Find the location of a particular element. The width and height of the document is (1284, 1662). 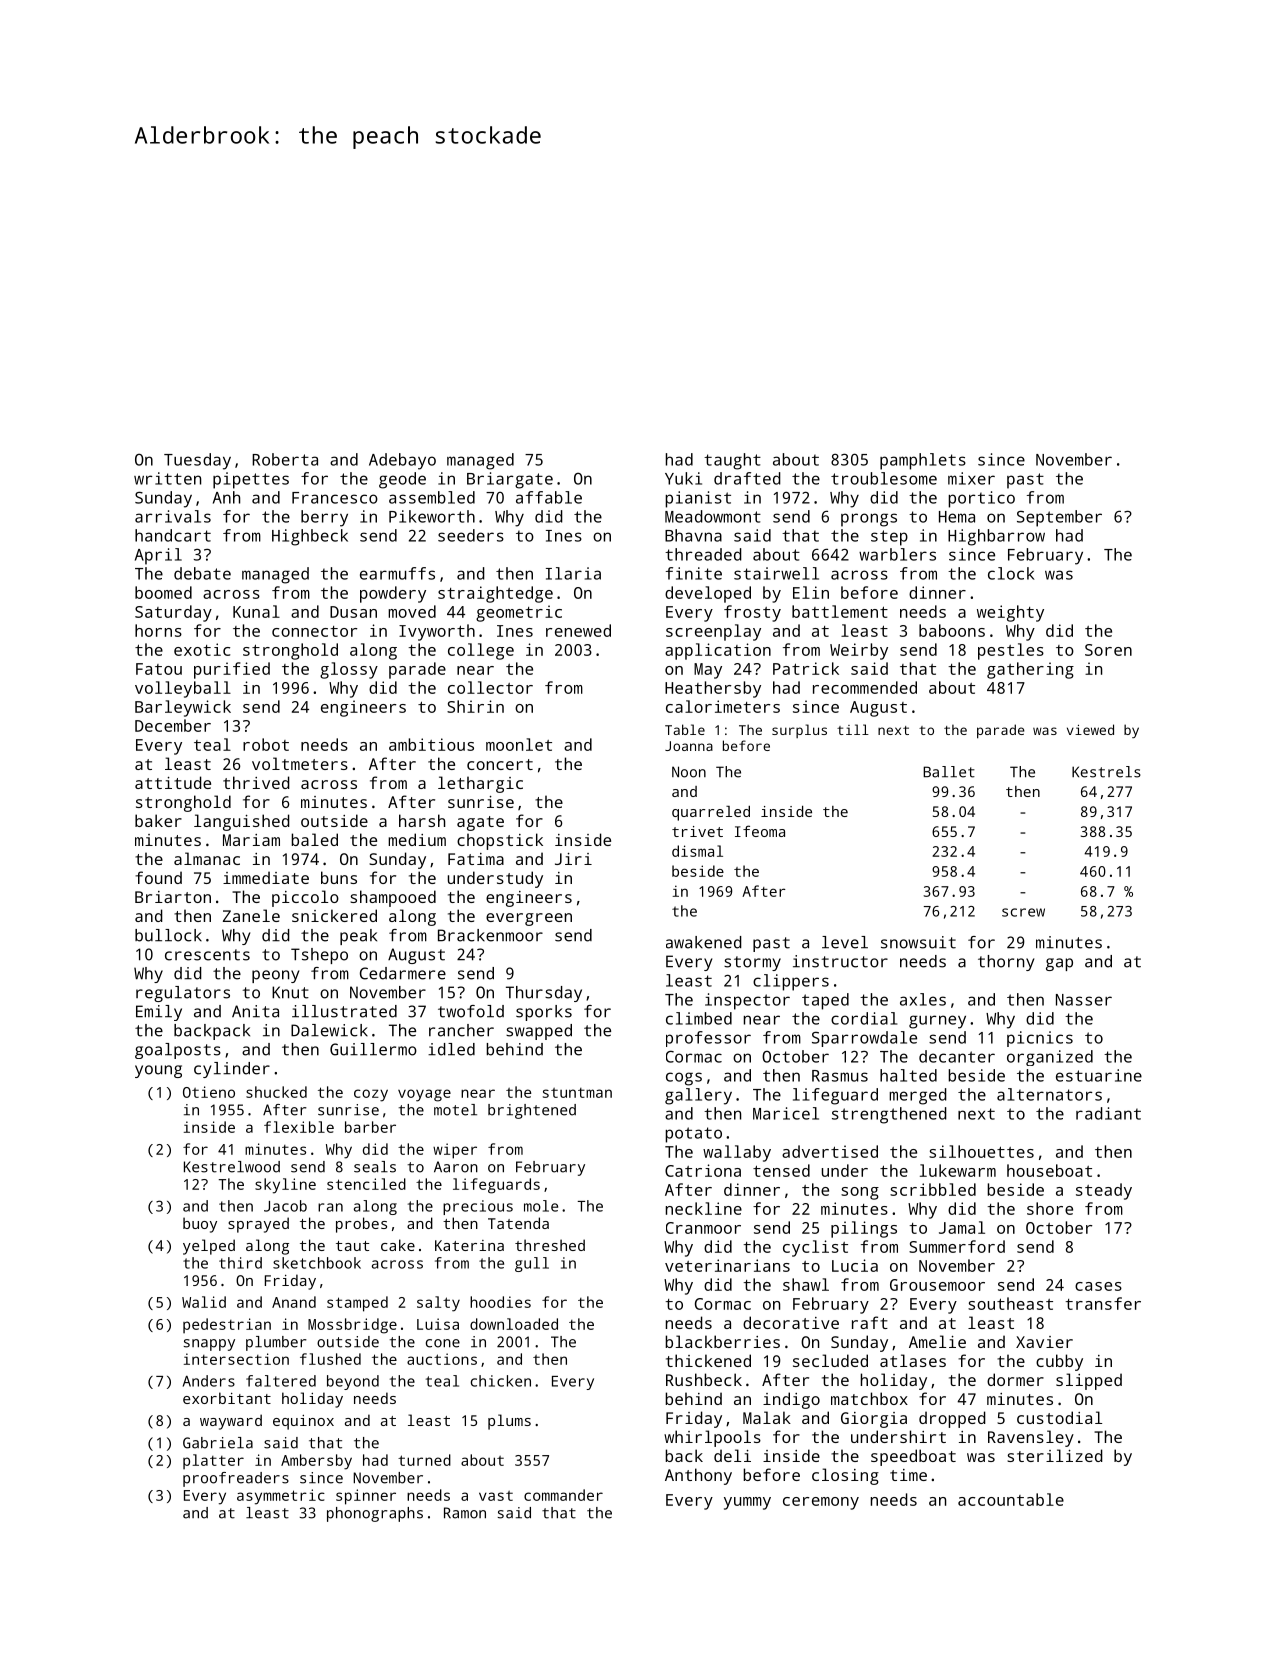

pamphlets is located at coordinates (923, 461).
